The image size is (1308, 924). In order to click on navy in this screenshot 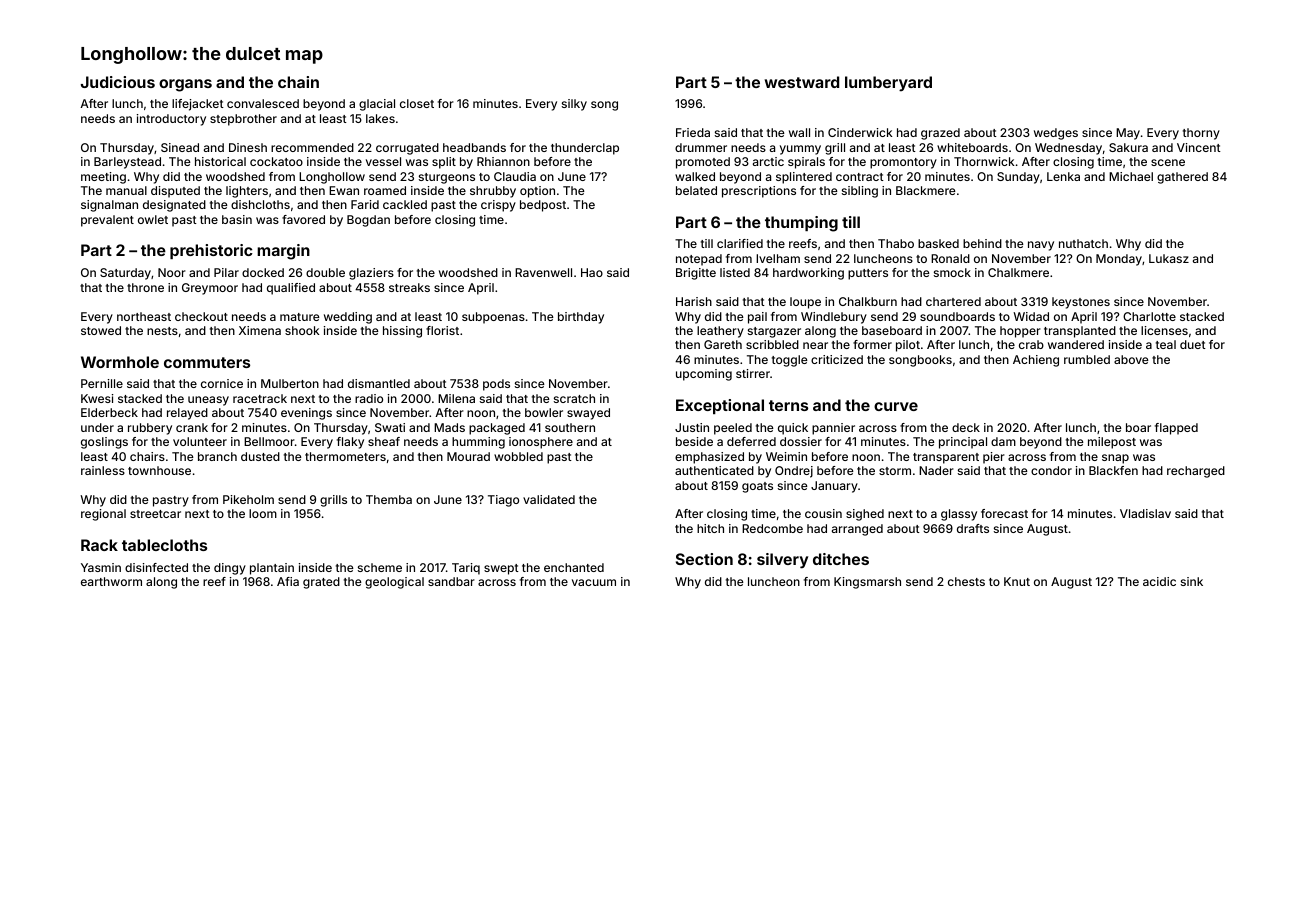, I will do `click(1041, 246)`.
